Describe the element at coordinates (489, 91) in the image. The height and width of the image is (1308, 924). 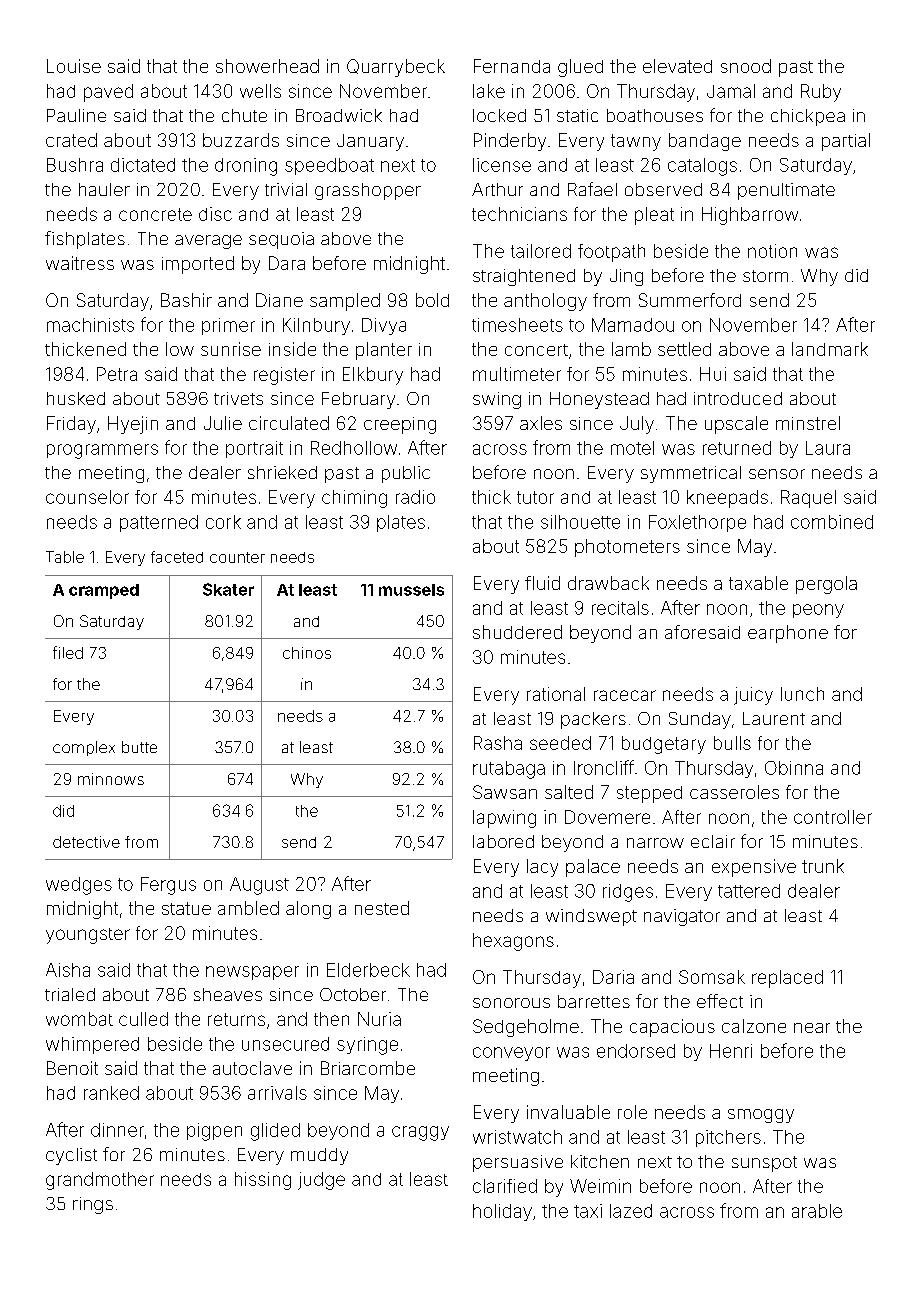
I see `lake` at that location.
